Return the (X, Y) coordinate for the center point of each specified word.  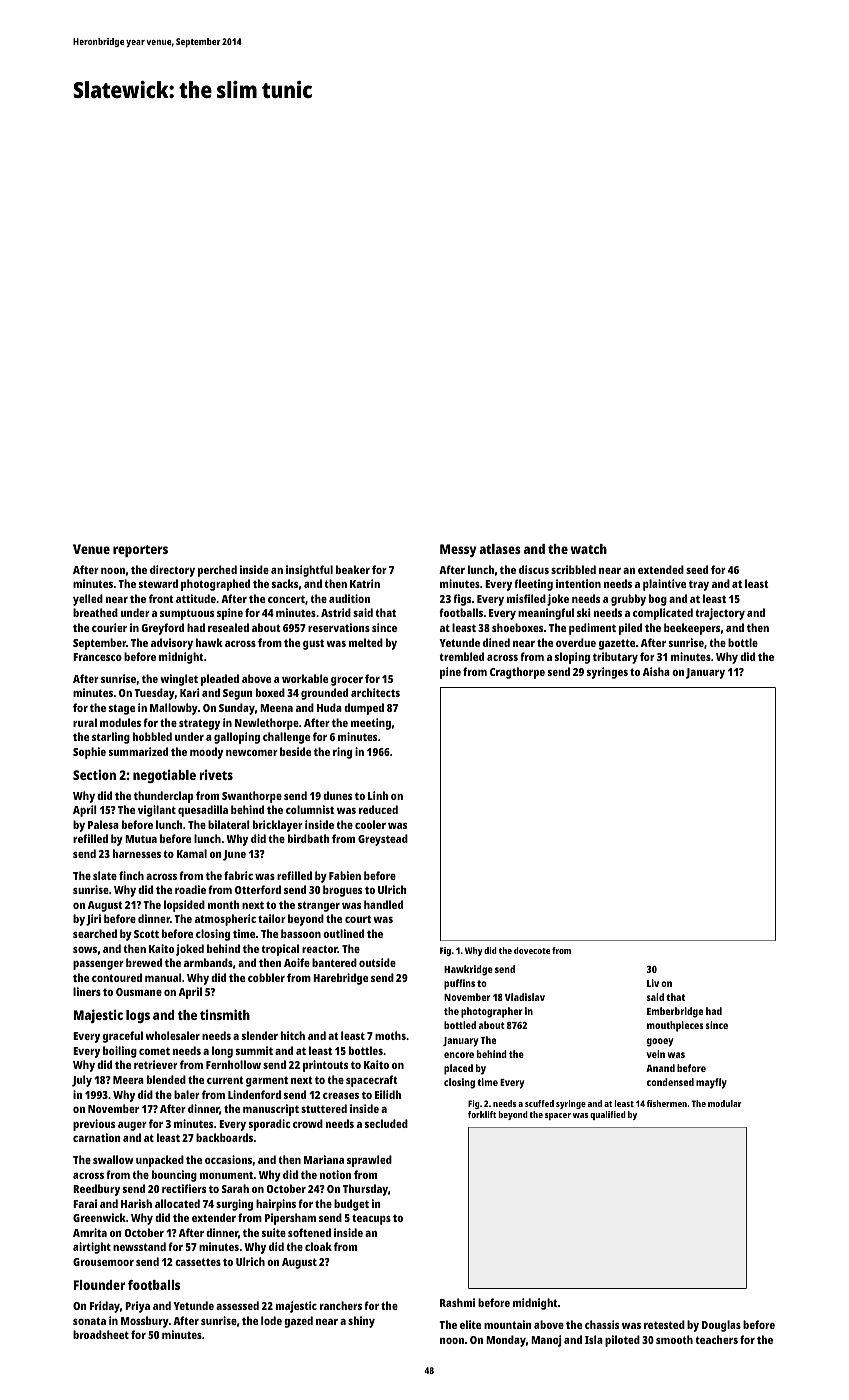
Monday (506, 1341)
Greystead (383, 840)
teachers (717, 1339)
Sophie (89, 753)
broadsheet (101, 1334)
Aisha (656, 671)
